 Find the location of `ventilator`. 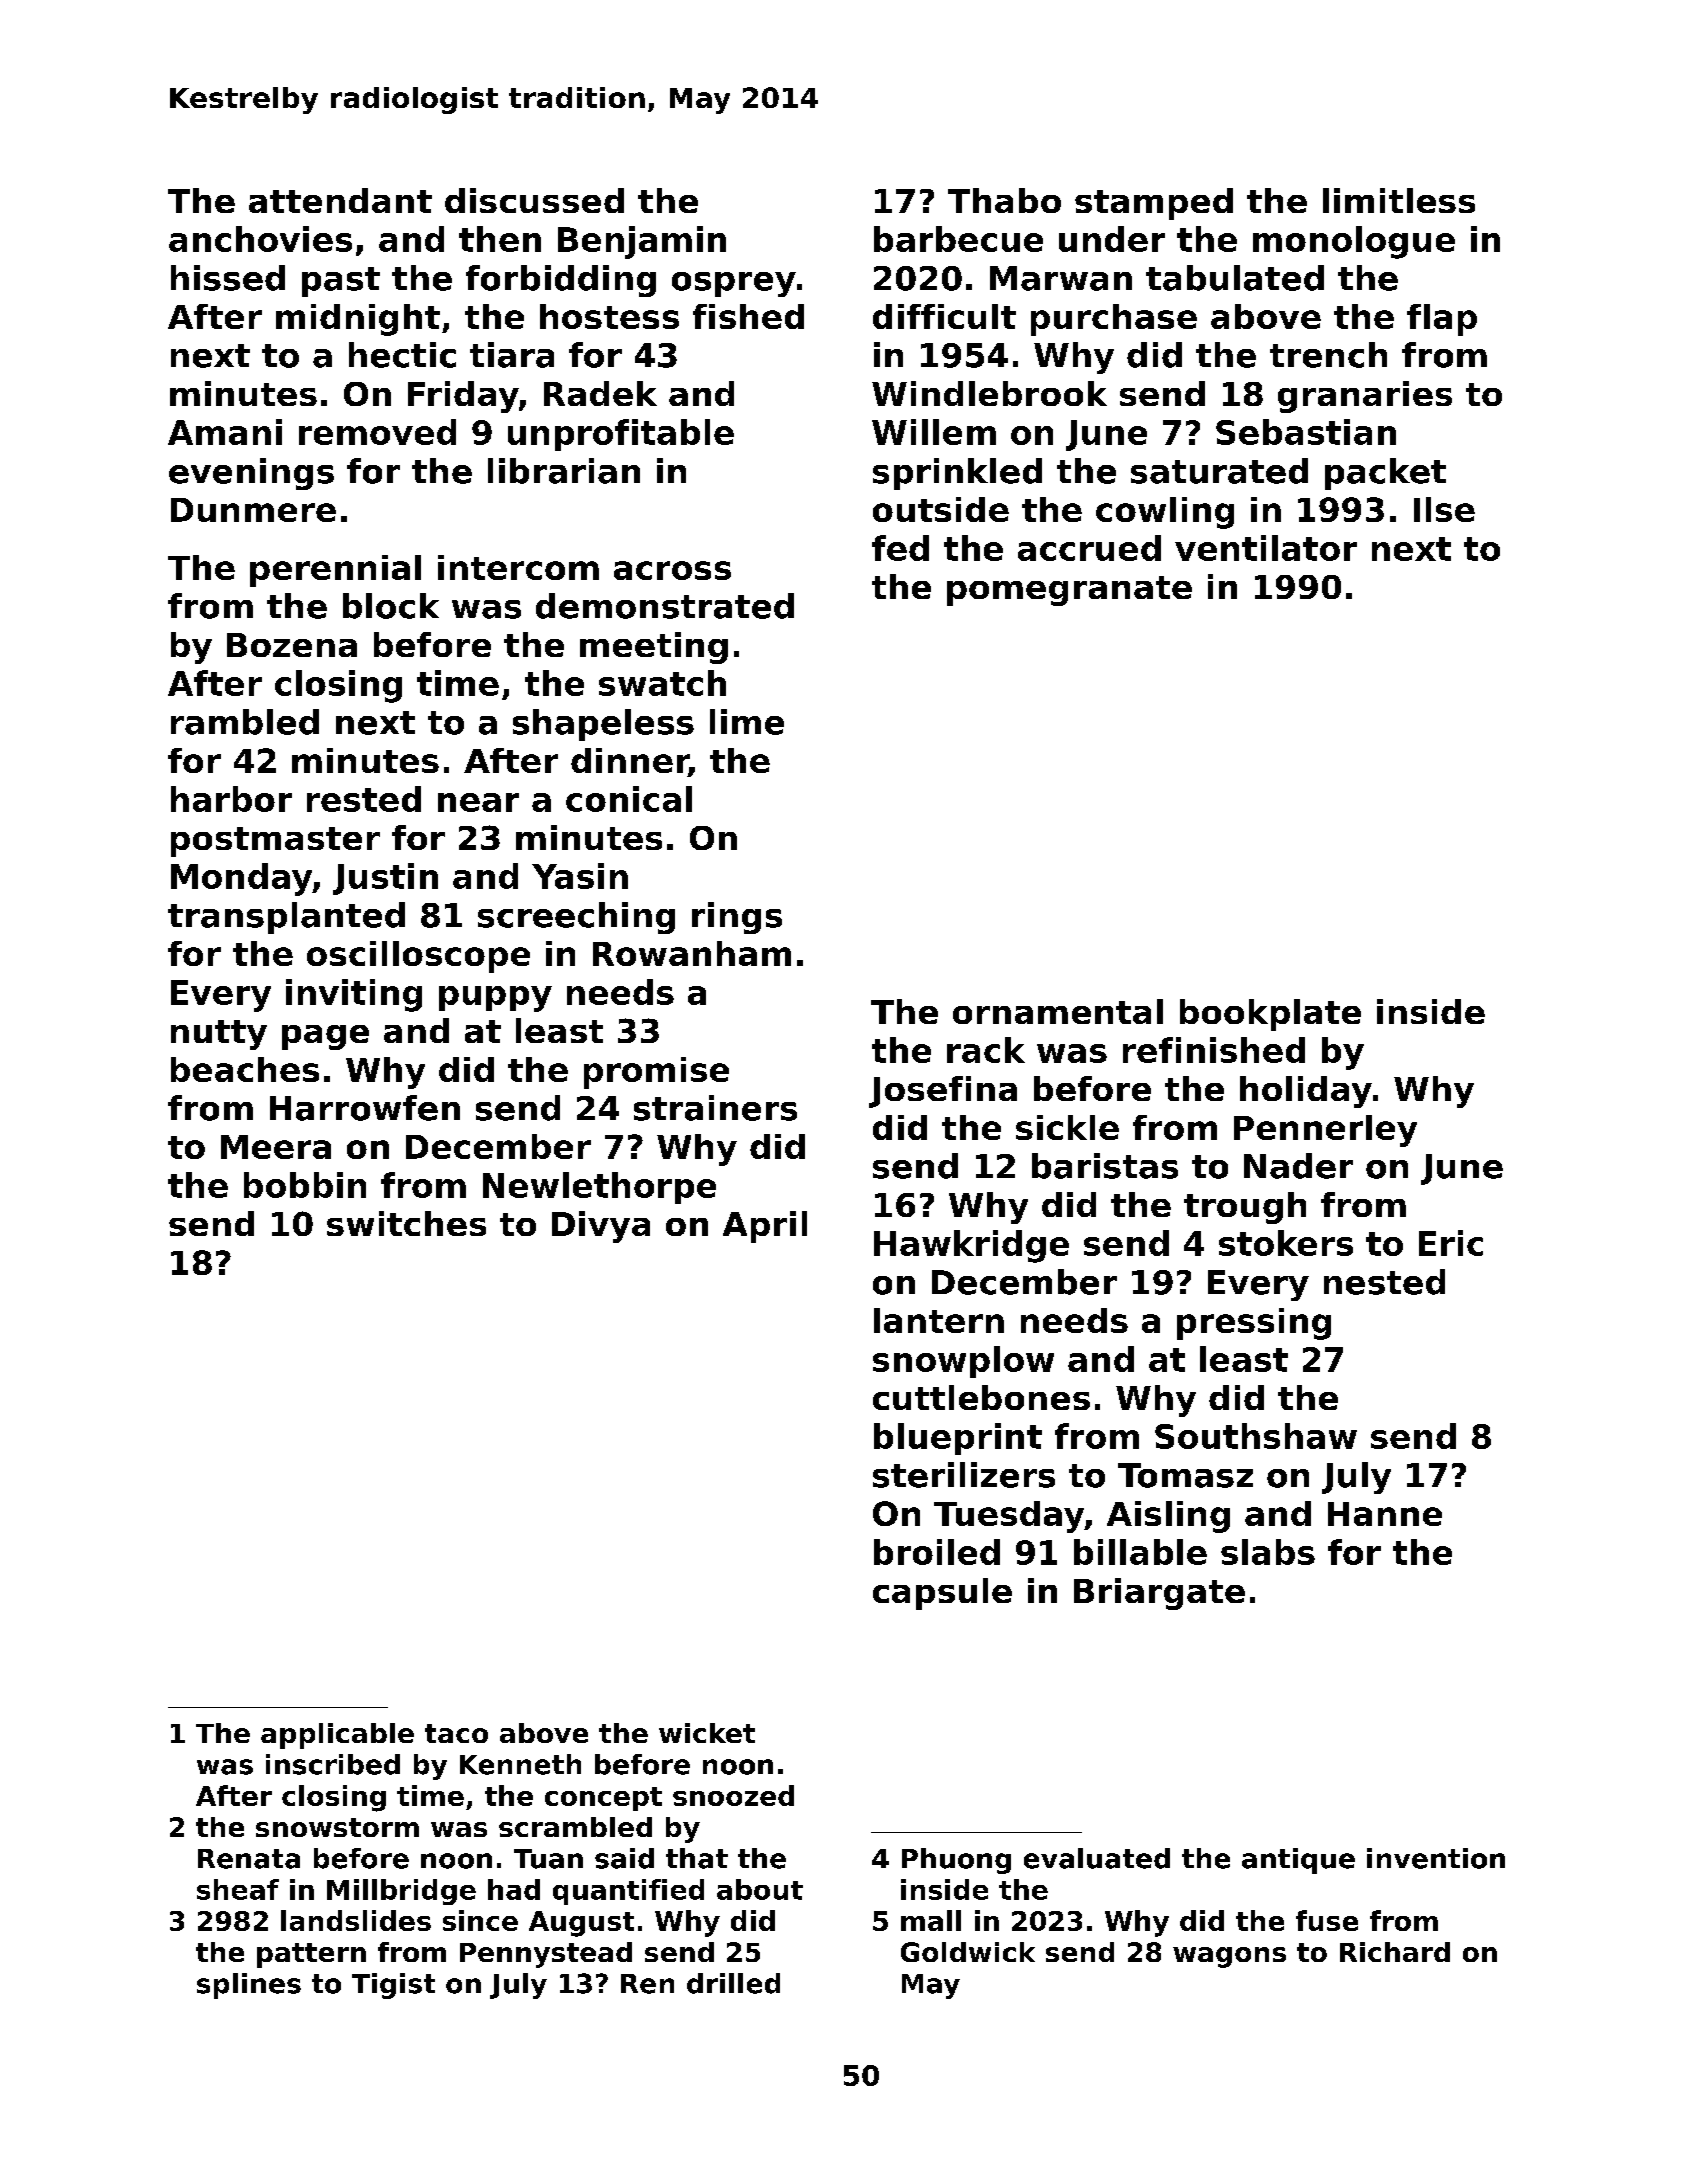

ventilator is located at coordinates (1266, 548).
